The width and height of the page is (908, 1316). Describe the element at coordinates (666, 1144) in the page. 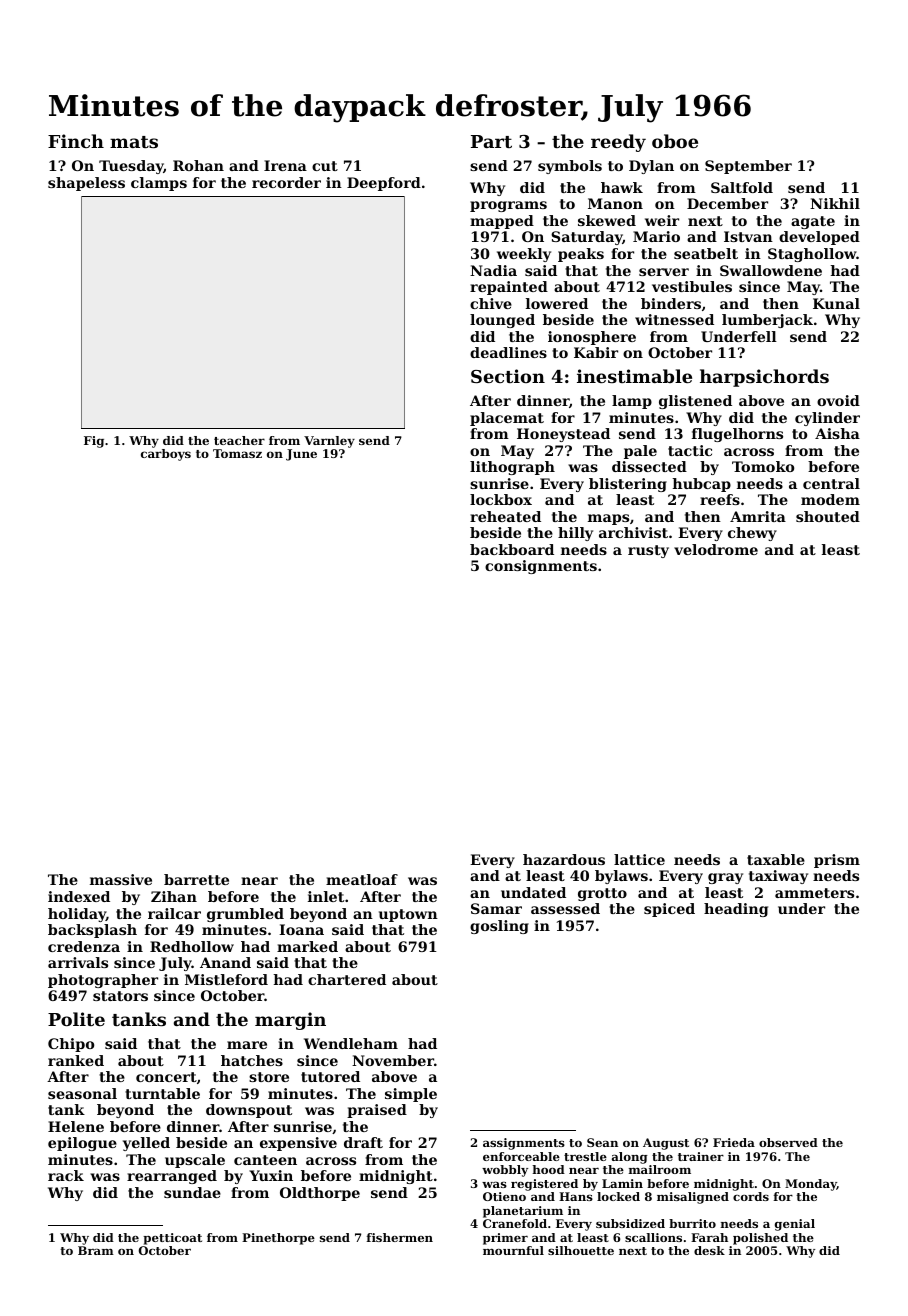

I see `August` at that location.
